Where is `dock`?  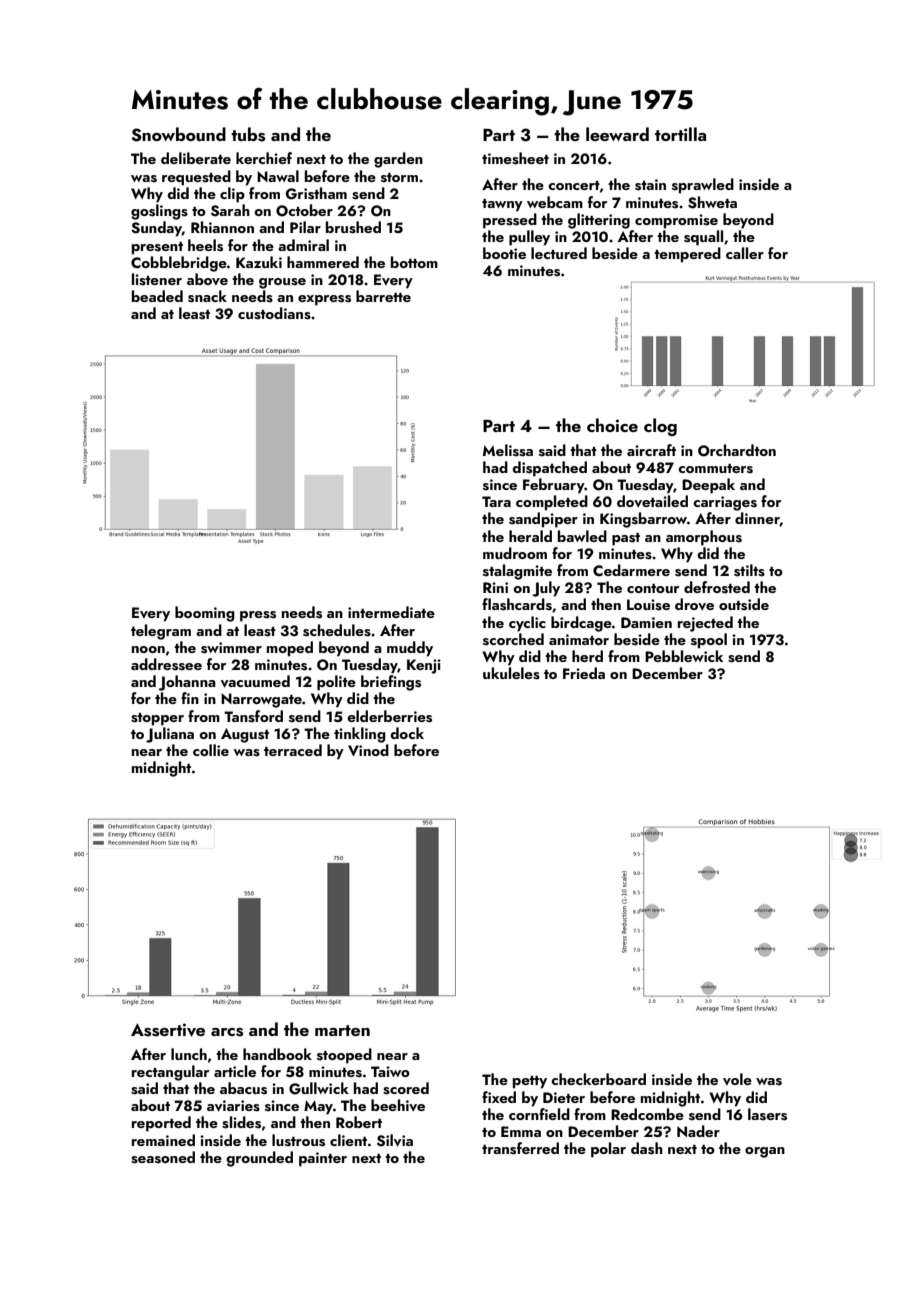 dock is located at coordinates (407, 733).
